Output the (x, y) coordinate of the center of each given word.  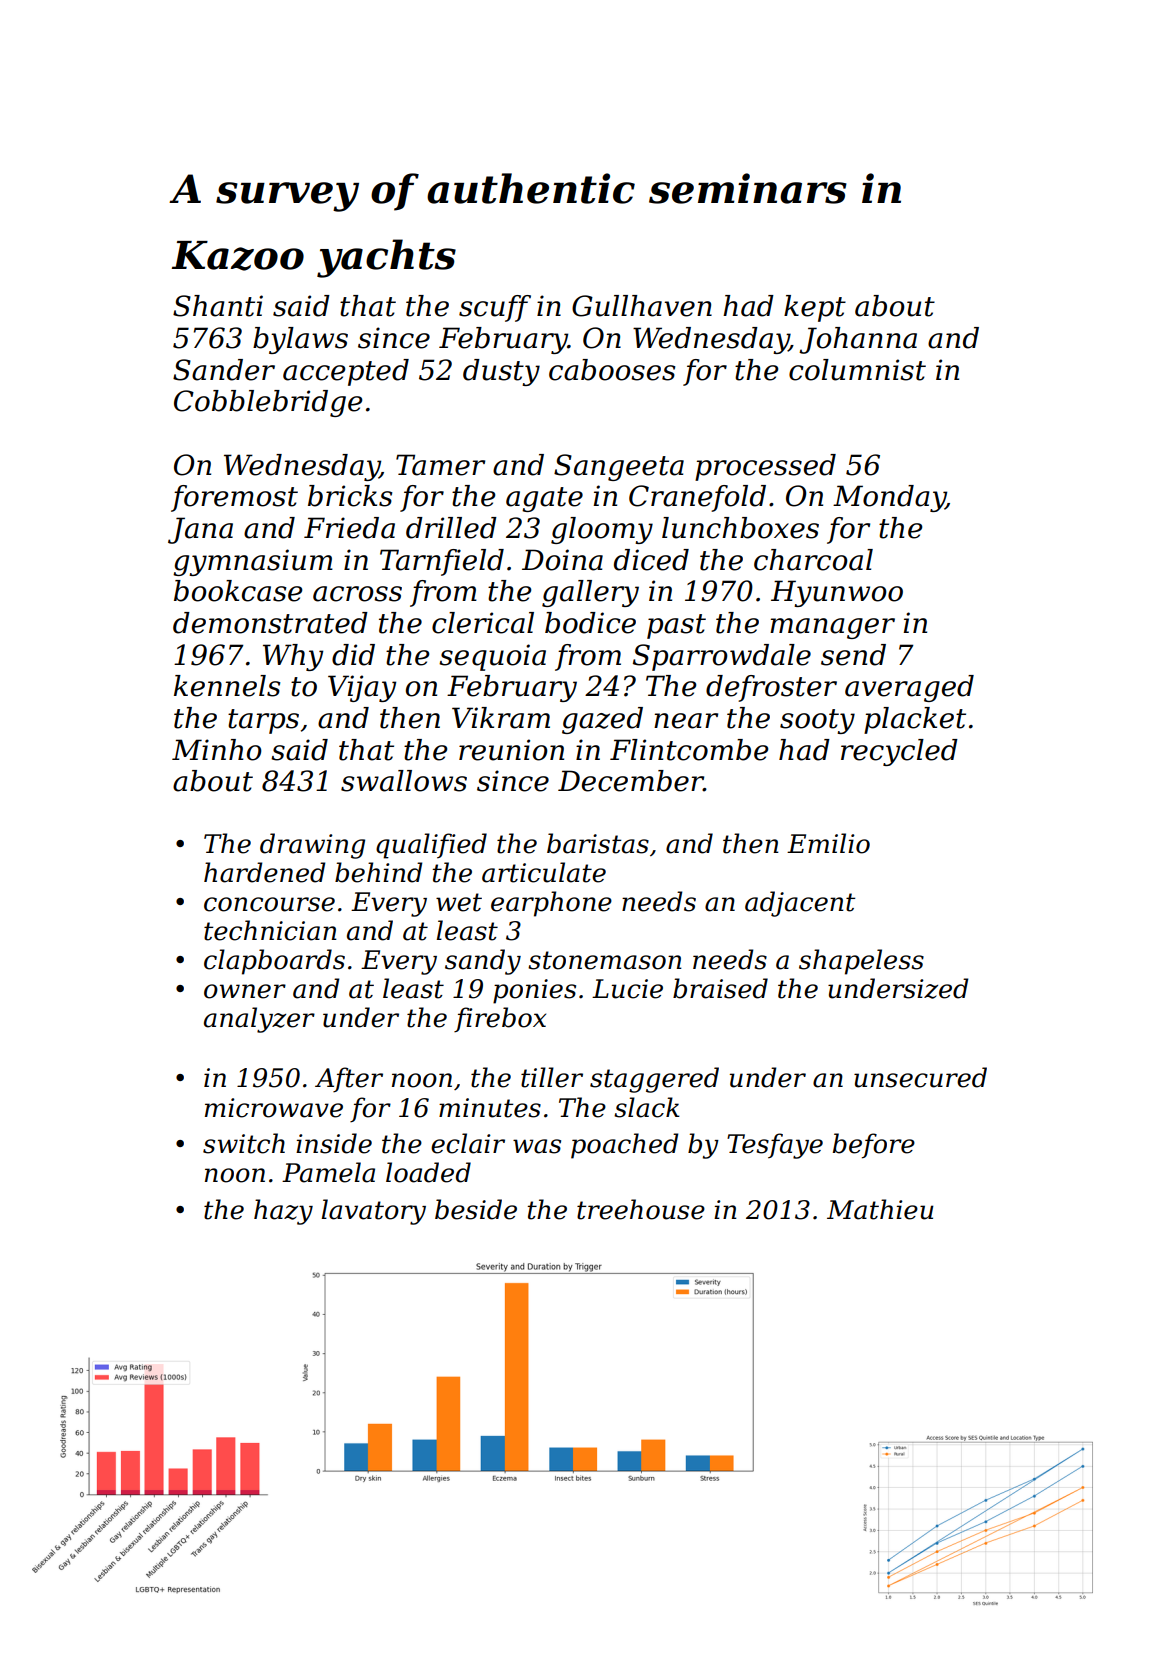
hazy (283, 1212)
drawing (312, 846)
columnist (857, 370)
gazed (602, 720)
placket (915, 720)
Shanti (218, 306)
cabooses (612, 370)
